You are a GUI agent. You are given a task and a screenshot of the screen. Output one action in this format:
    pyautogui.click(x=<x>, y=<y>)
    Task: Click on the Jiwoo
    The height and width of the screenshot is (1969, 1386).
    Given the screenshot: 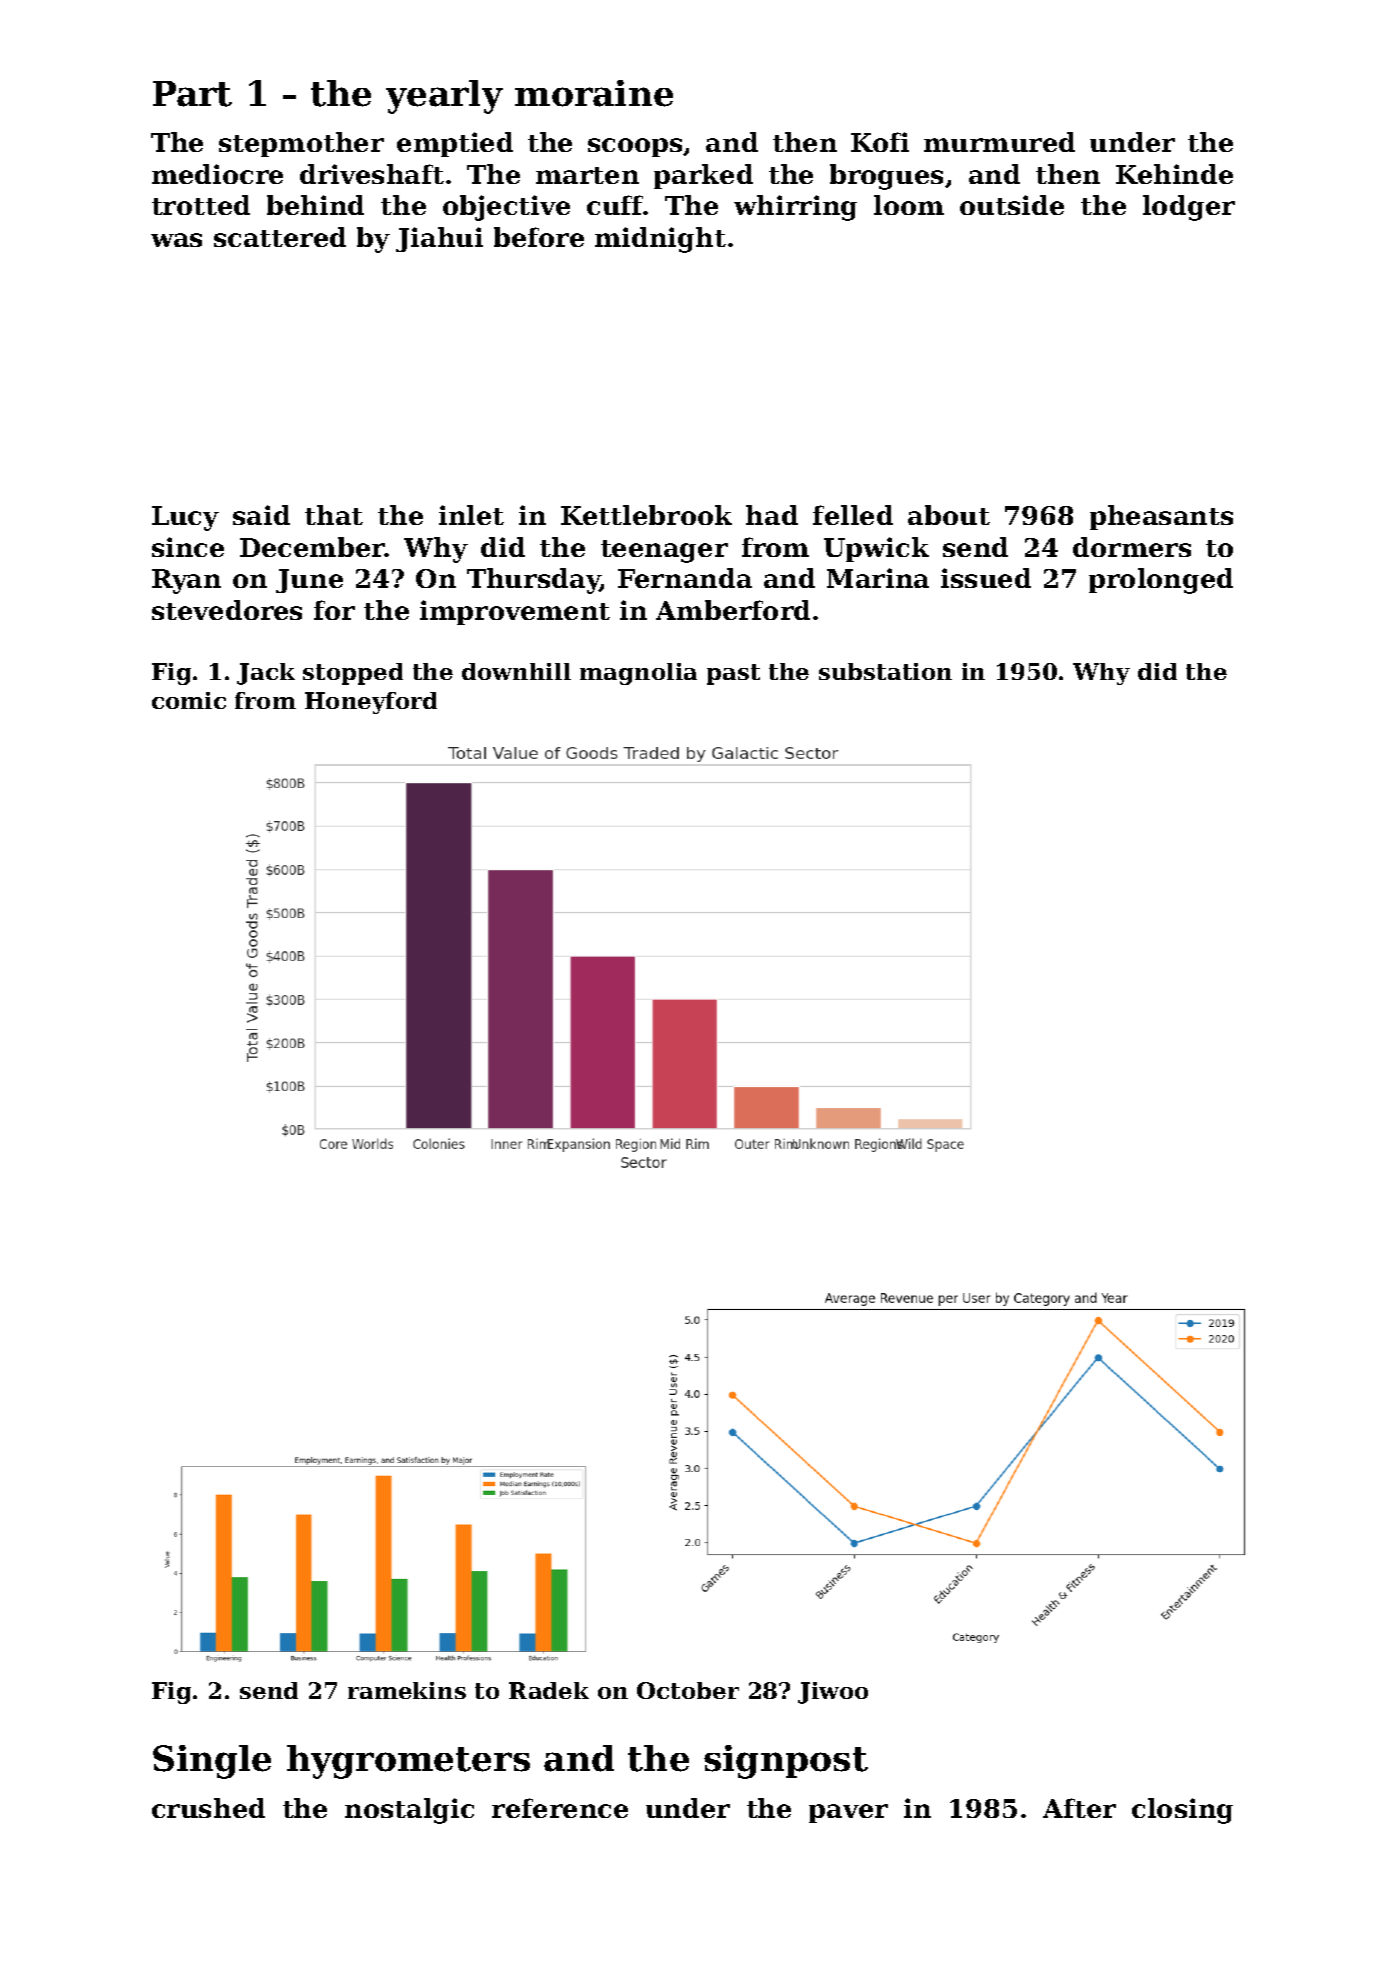 What is the action you would take?
    pyautogui.click(x=833, y=1693)
